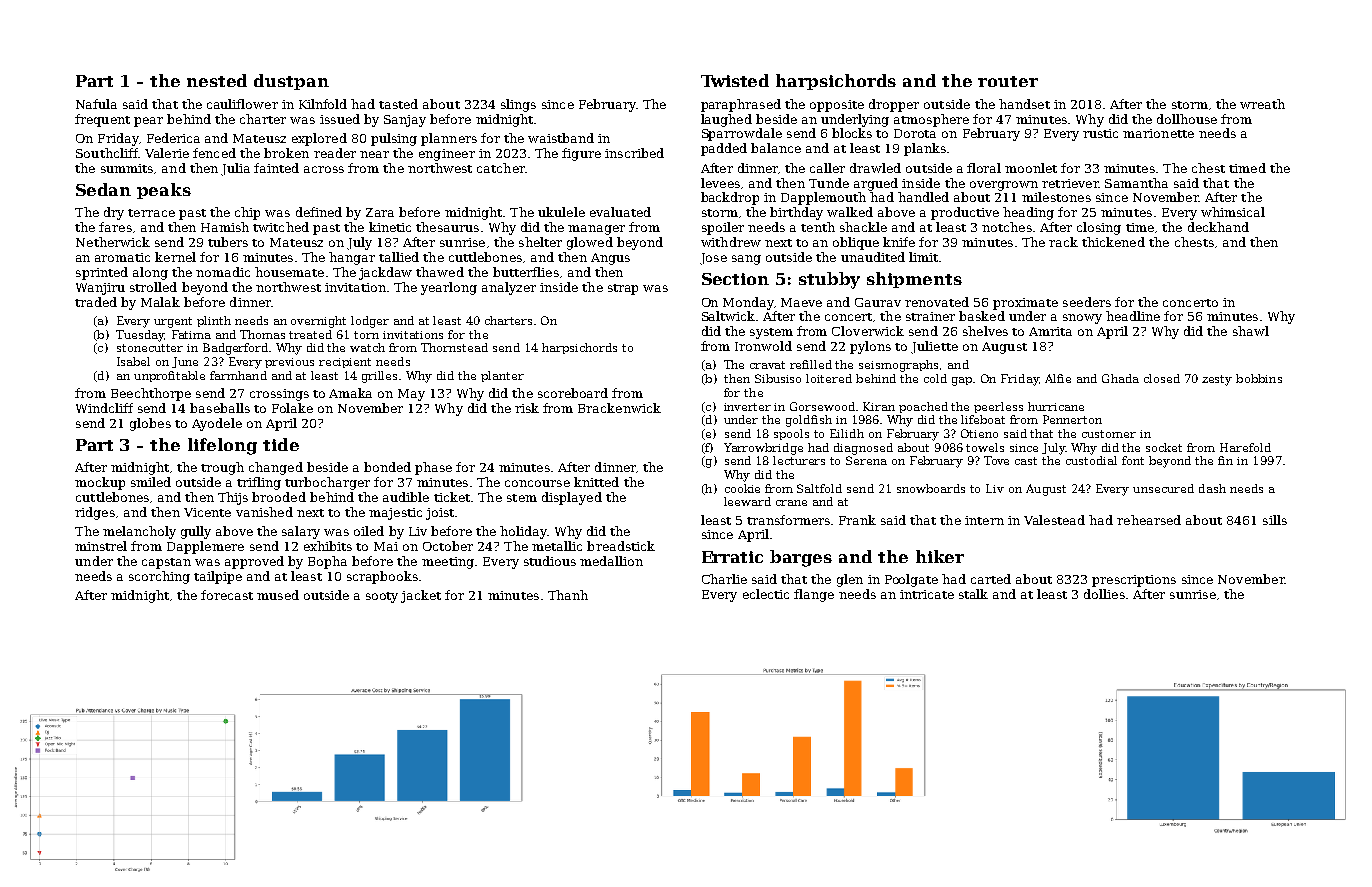  I want to click on lifelong, so click(222, 446).
